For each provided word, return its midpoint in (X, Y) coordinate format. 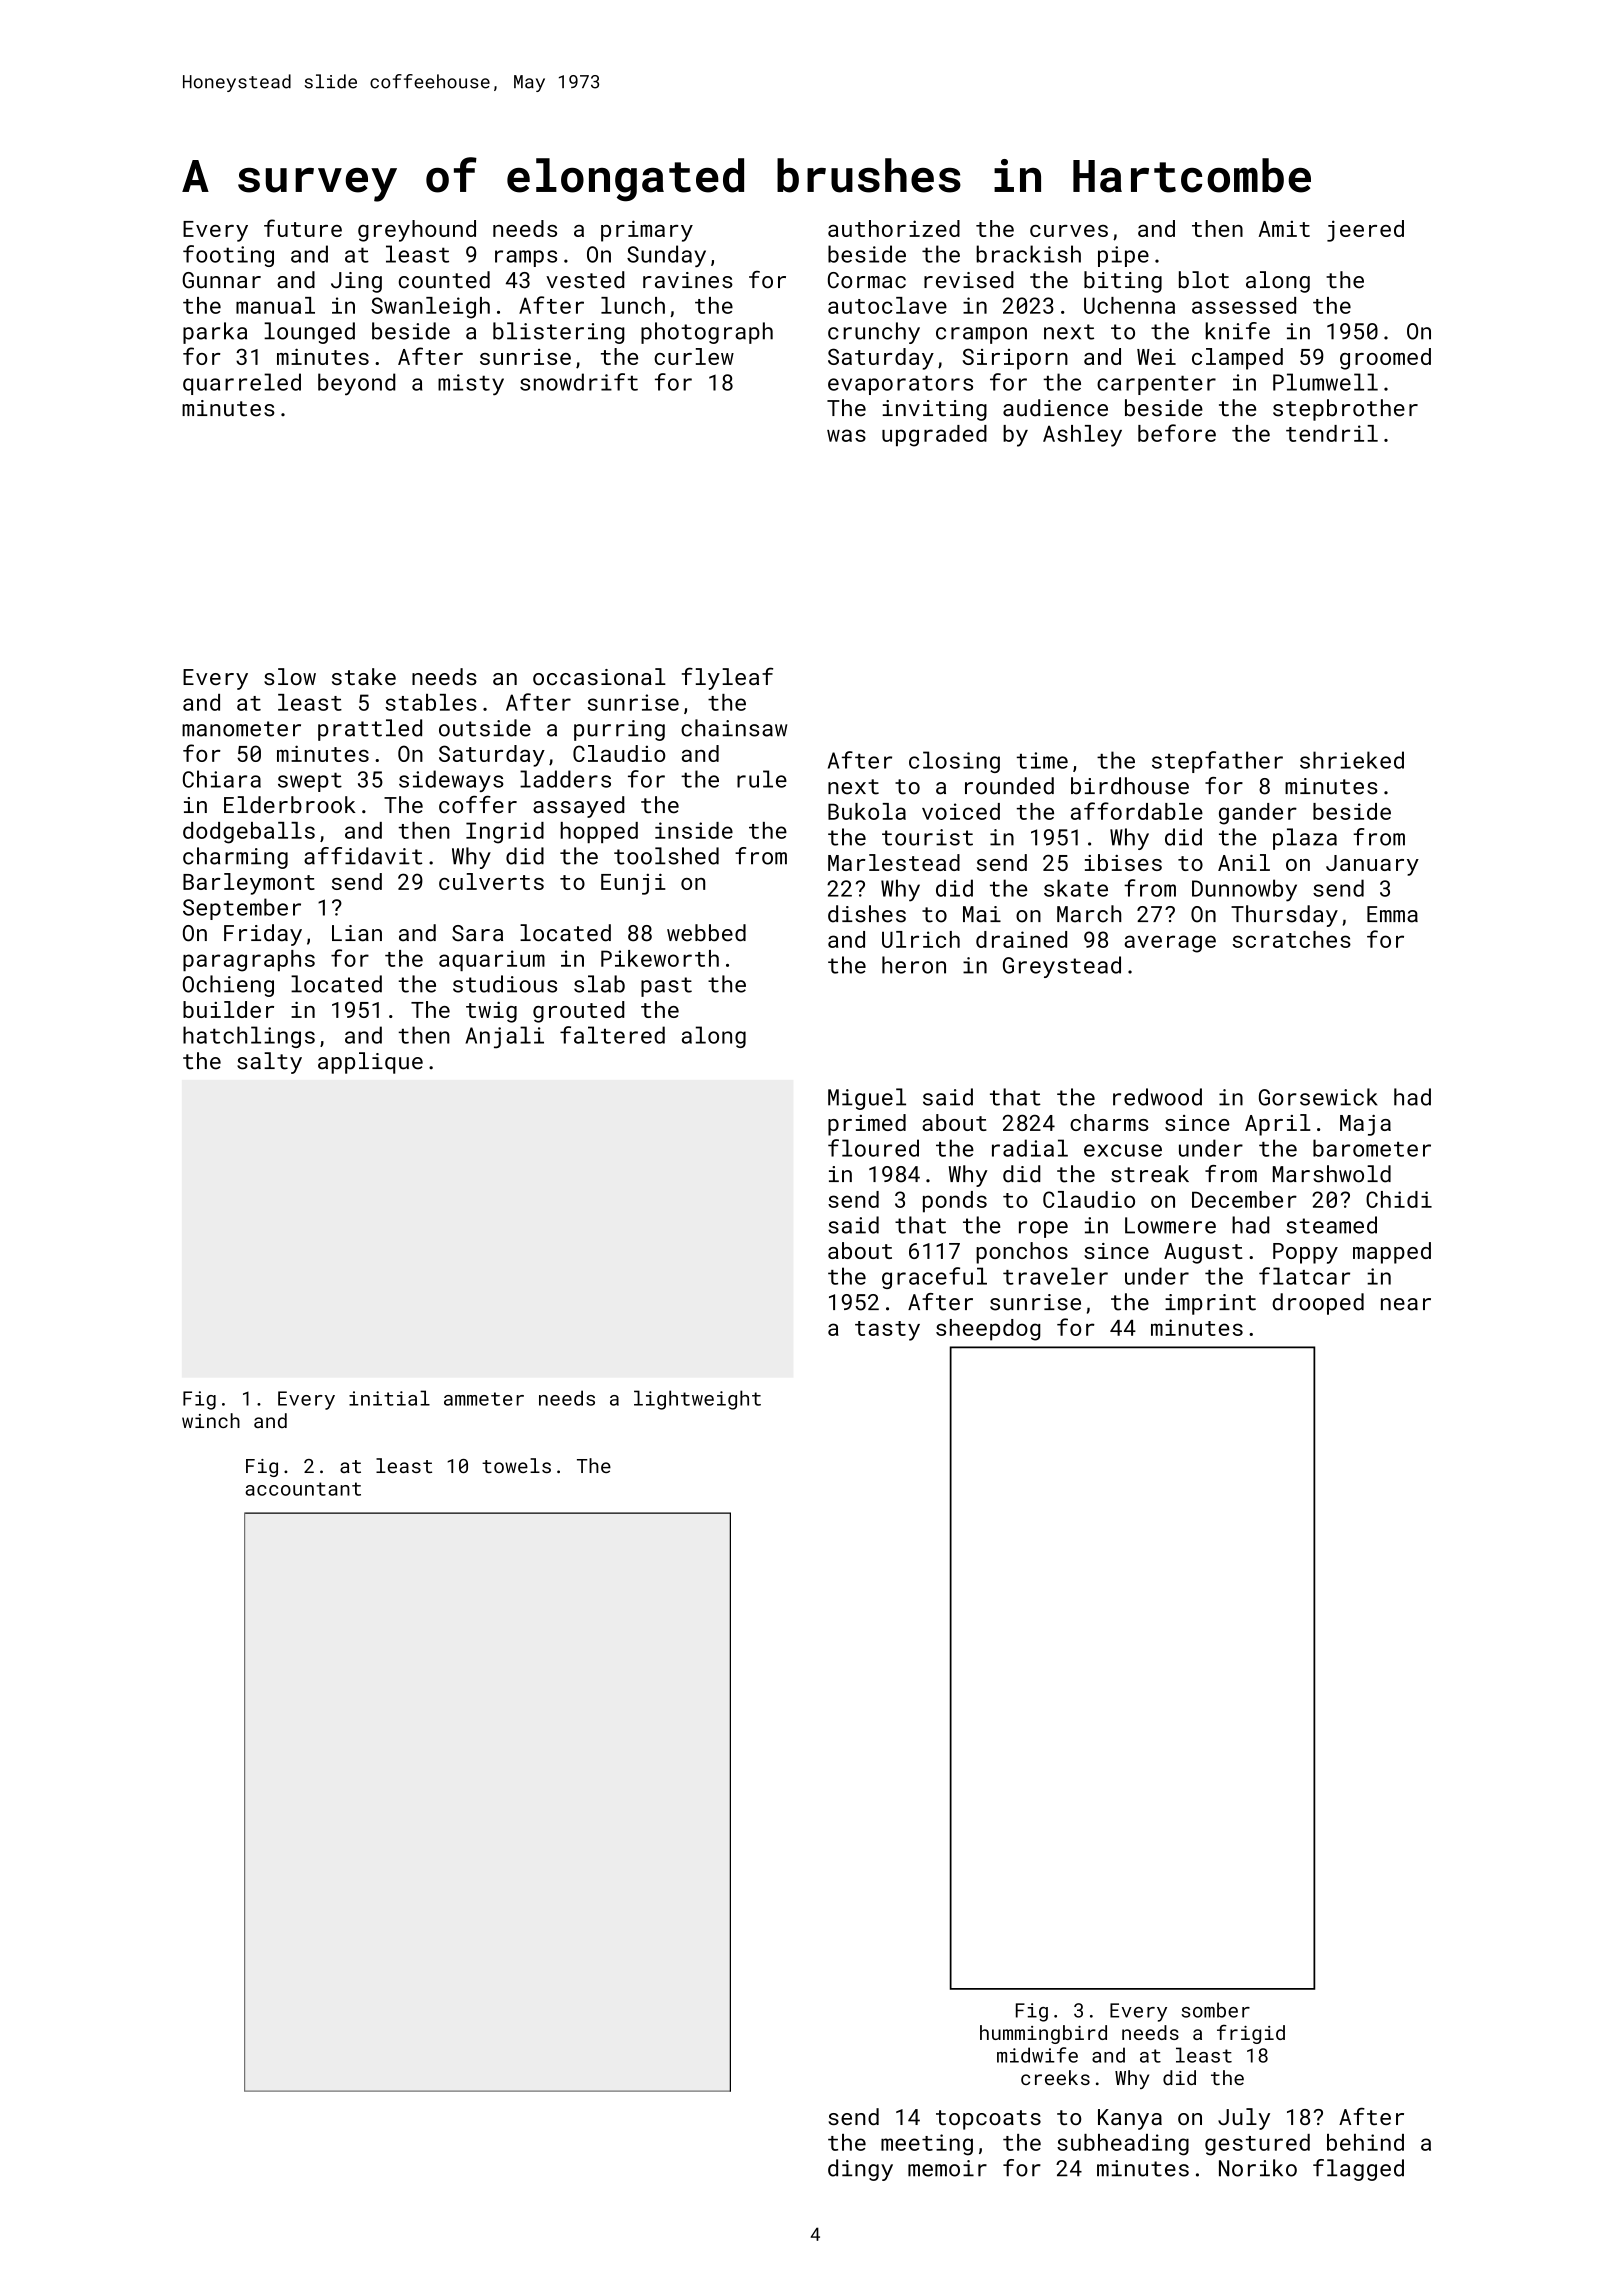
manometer (241, 729)
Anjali (504, 1037)
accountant (303, 1489)
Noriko (1258, 2168)
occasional (599, 676)
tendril (1332, 433)
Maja (1365, 1125)
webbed (706, 933)
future (303, 228)
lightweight (697, 1400)
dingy (860, 2170)
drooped (1318, 1304)
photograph (707, 333)
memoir (947, 2168)
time (1042, 760)
